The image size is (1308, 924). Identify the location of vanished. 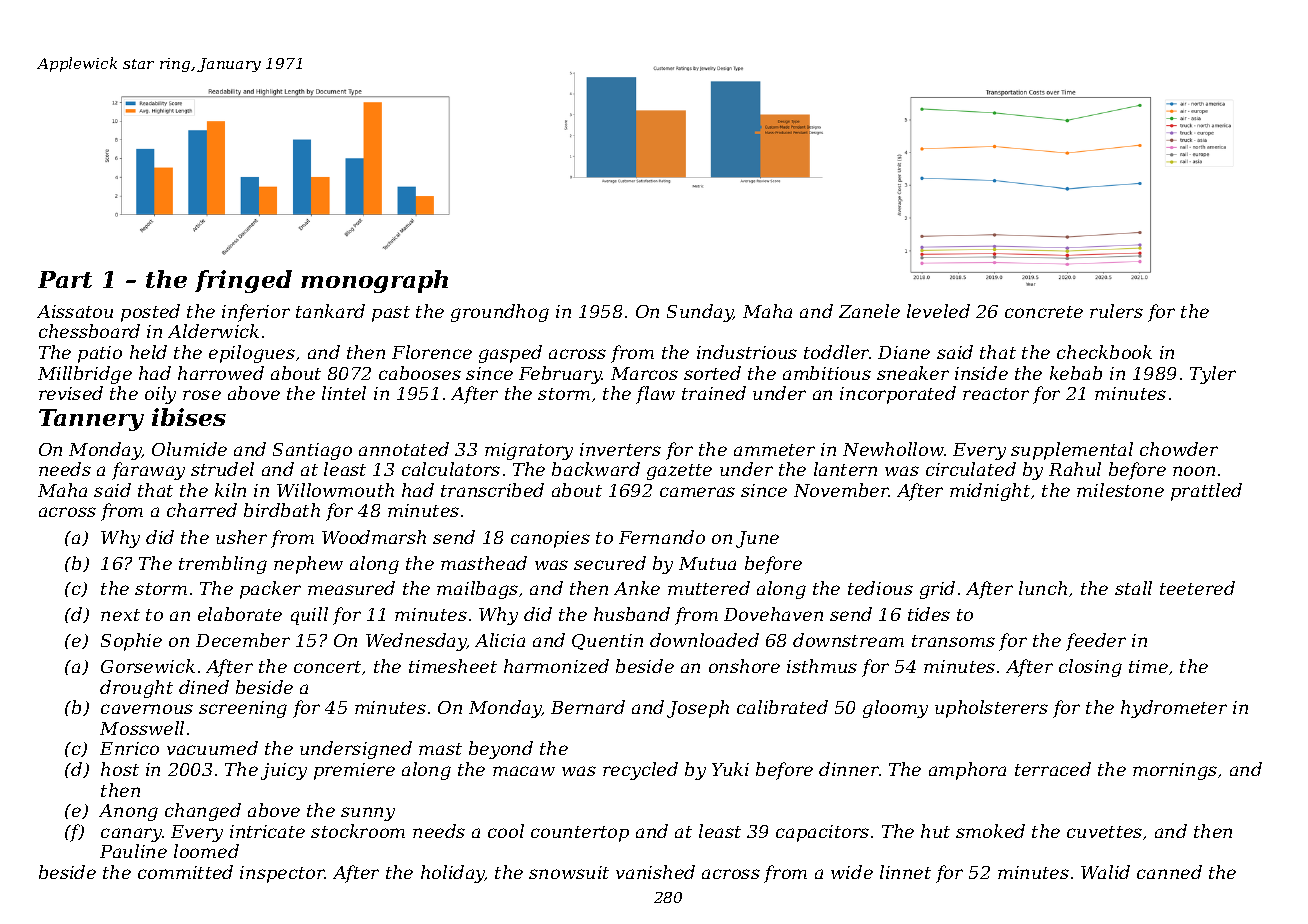
(655, 872).
